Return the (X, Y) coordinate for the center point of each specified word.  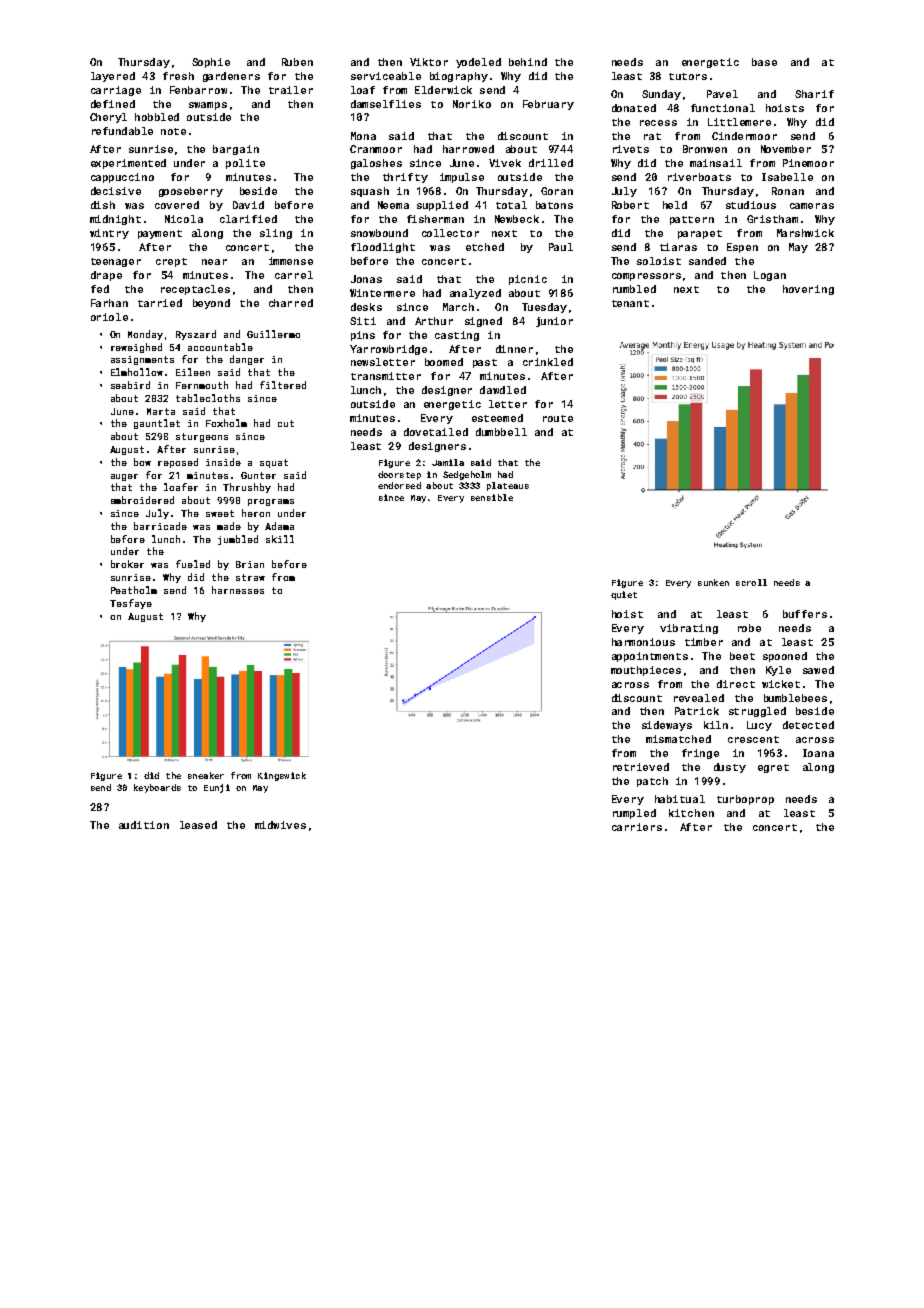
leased (198, 825)
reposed (178, 463)
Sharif (814, 94)
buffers (805, 614)
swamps (208, 106)
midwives (280, 825)
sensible (492, 497)
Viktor (429, 62)
